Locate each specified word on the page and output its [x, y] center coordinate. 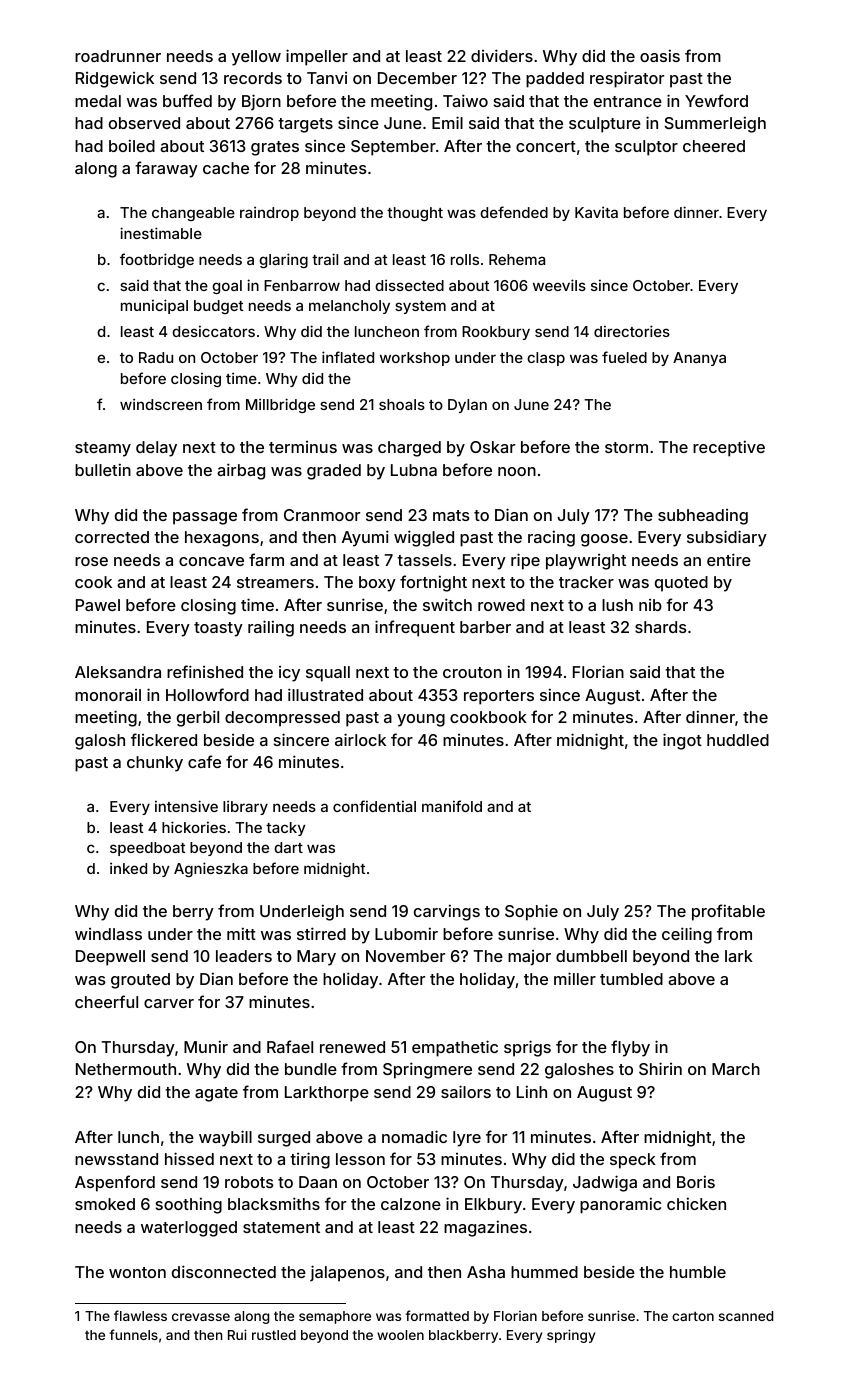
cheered [714, 146]
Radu [156, 357]
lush [617, 605]
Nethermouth [126, 1069]
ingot [682, 741]
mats [451, 515]
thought [415, 214]
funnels [133, 1334]
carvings [447, 912]
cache [226, 168]
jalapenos [347, 1273]
